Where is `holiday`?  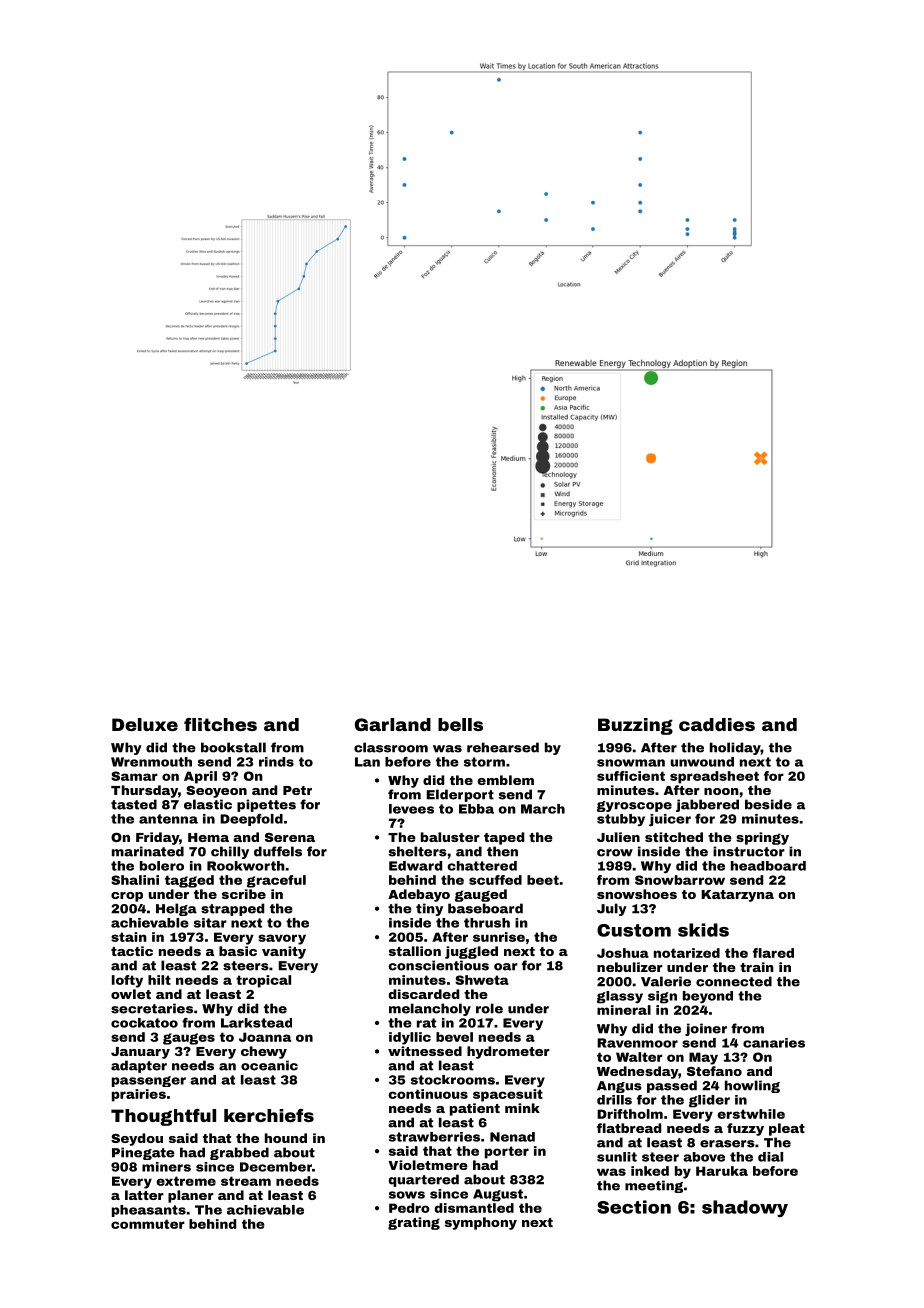 holiday is located at coordinates (735, 748).
